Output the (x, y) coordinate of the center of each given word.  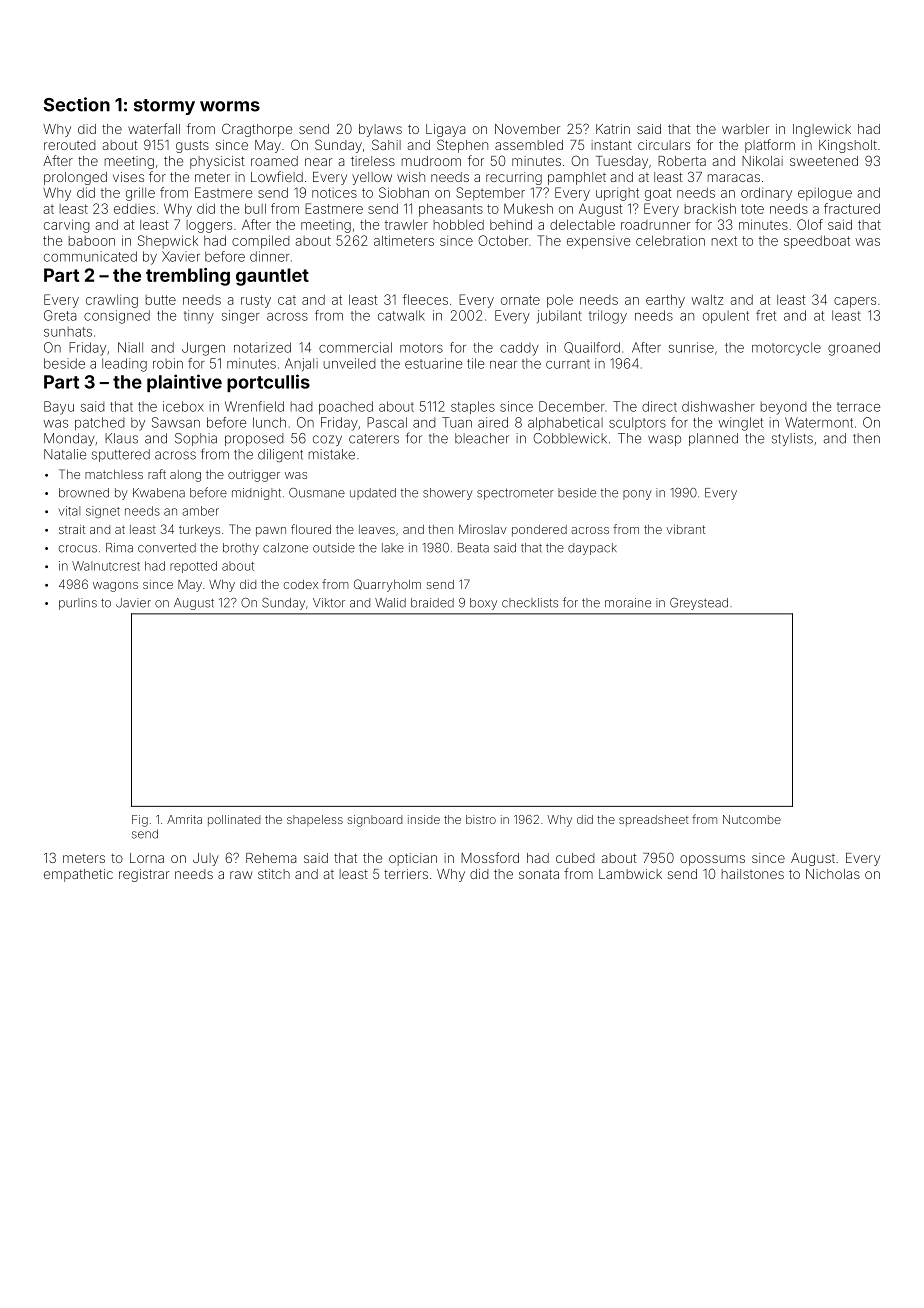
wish (411, 177)
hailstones (753, 874)
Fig (140, 821)
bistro (481, 819)
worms (230, 106)
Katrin (613, 129)
